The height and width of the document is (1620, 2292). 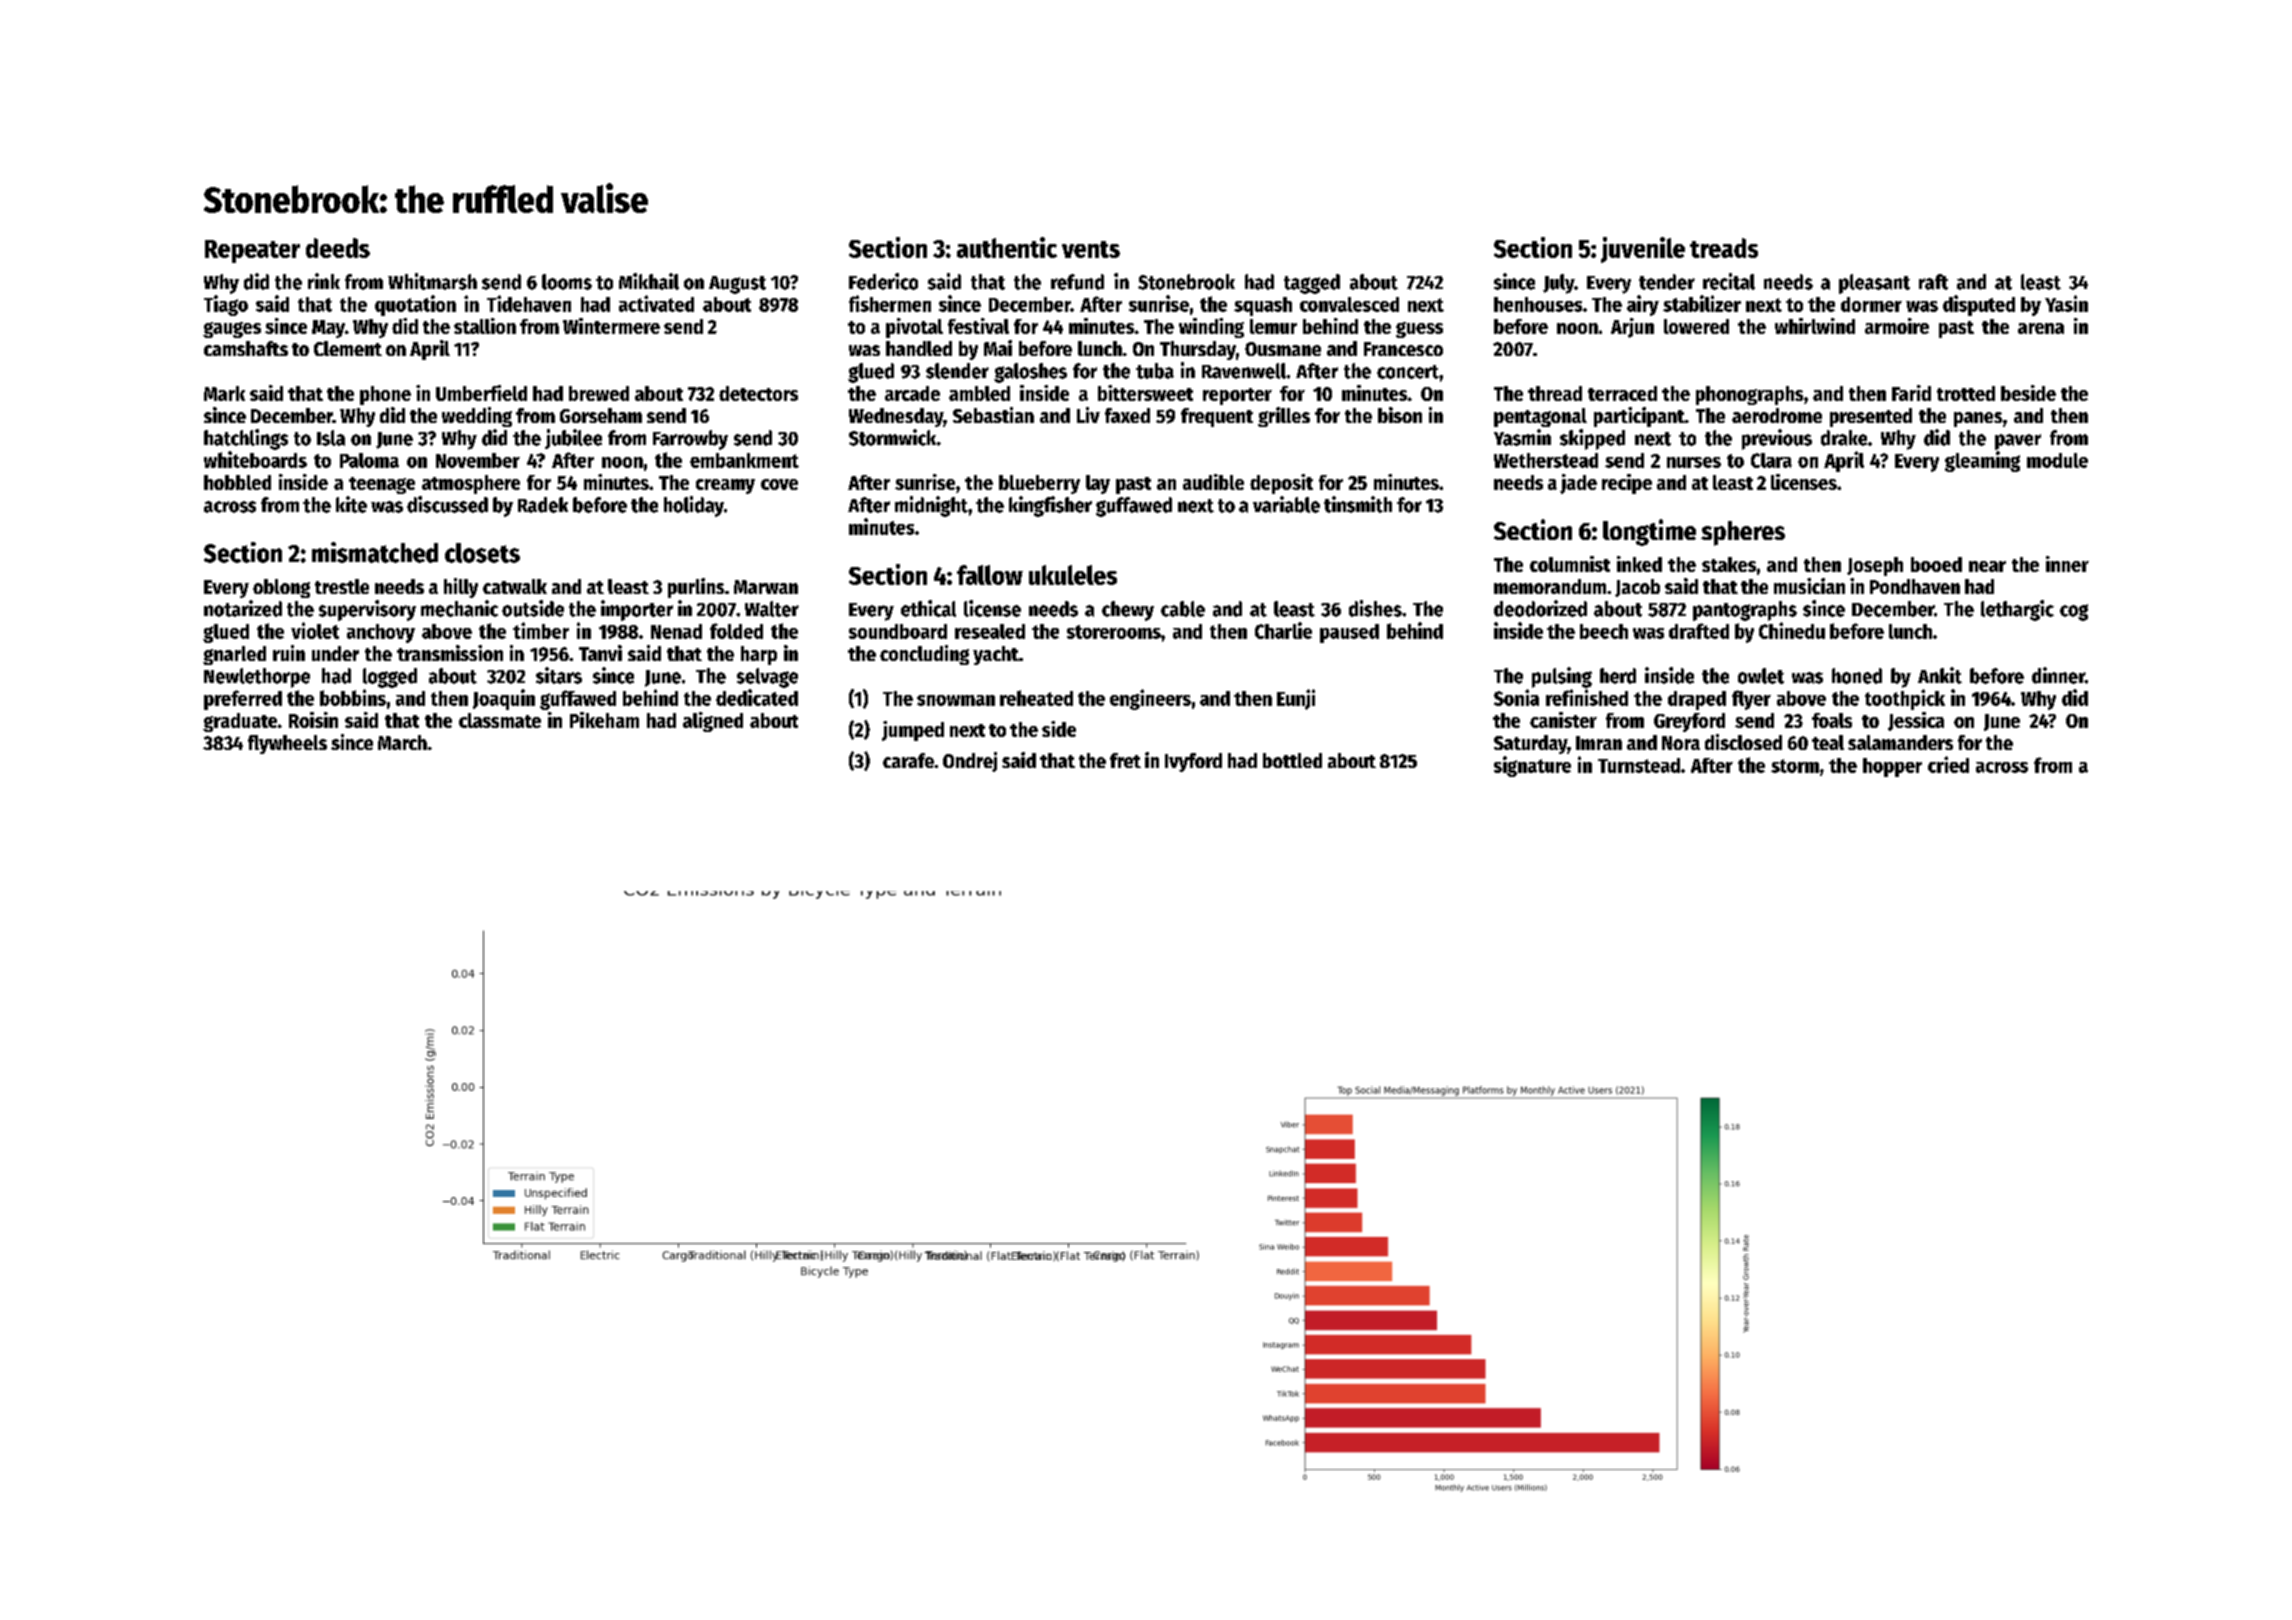 What do you see at coordinates (224, 393) in the document?
I see `Mark` at bounding box center [224, 393].
